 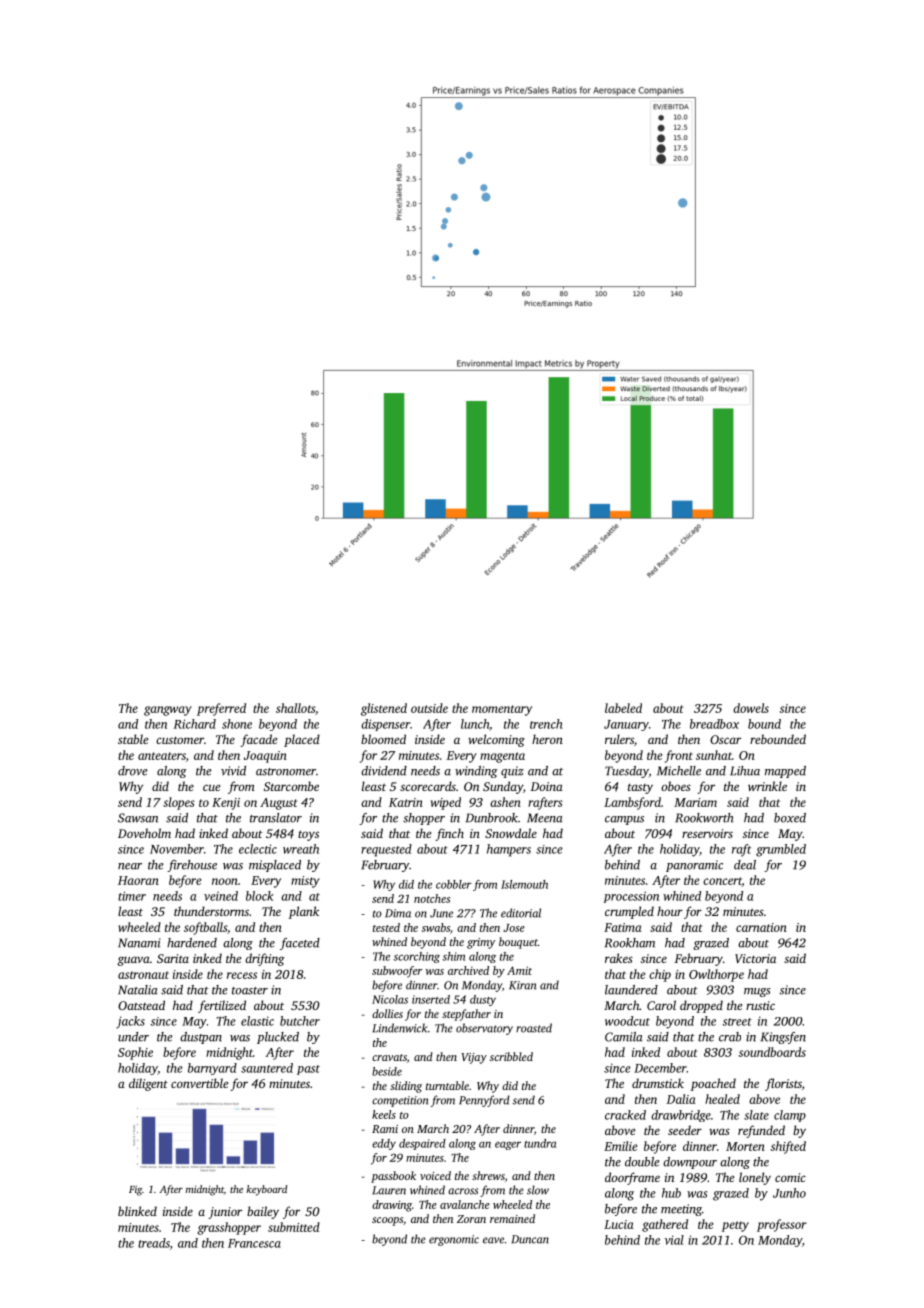 What do you see at coordinates (212, 1069) in the document?
I see `barnyard` at bounding box center [212, 1069].
